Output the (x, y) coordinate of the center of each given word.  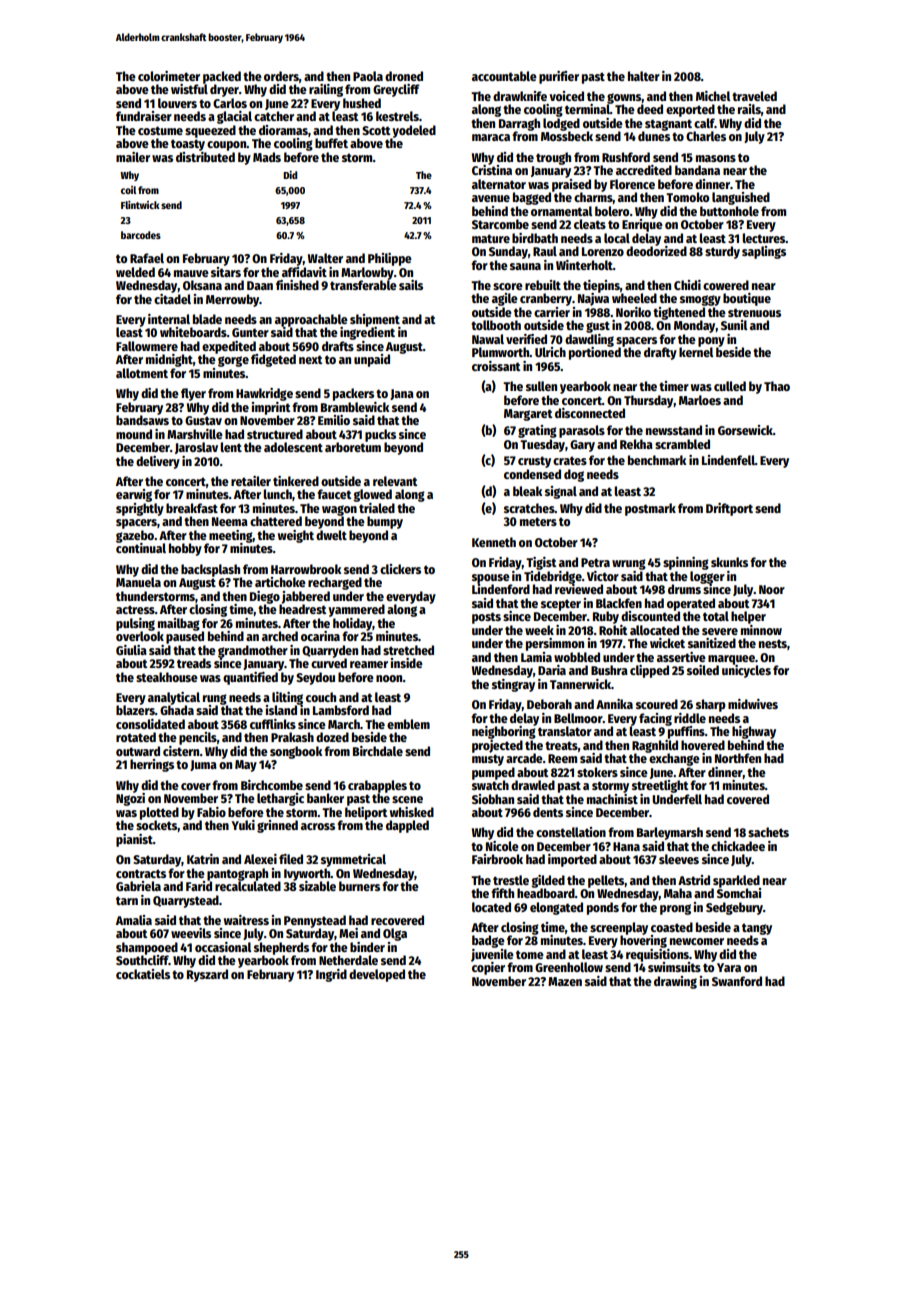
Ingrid (331, 975)
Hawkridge (264, 394)
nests (773, 643)
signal (561, 492)
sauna (525, 266)
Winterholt (584, 265)
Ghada (177, 710)
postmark (650, 509)
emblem (408, 724)
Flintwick (140, 205)
